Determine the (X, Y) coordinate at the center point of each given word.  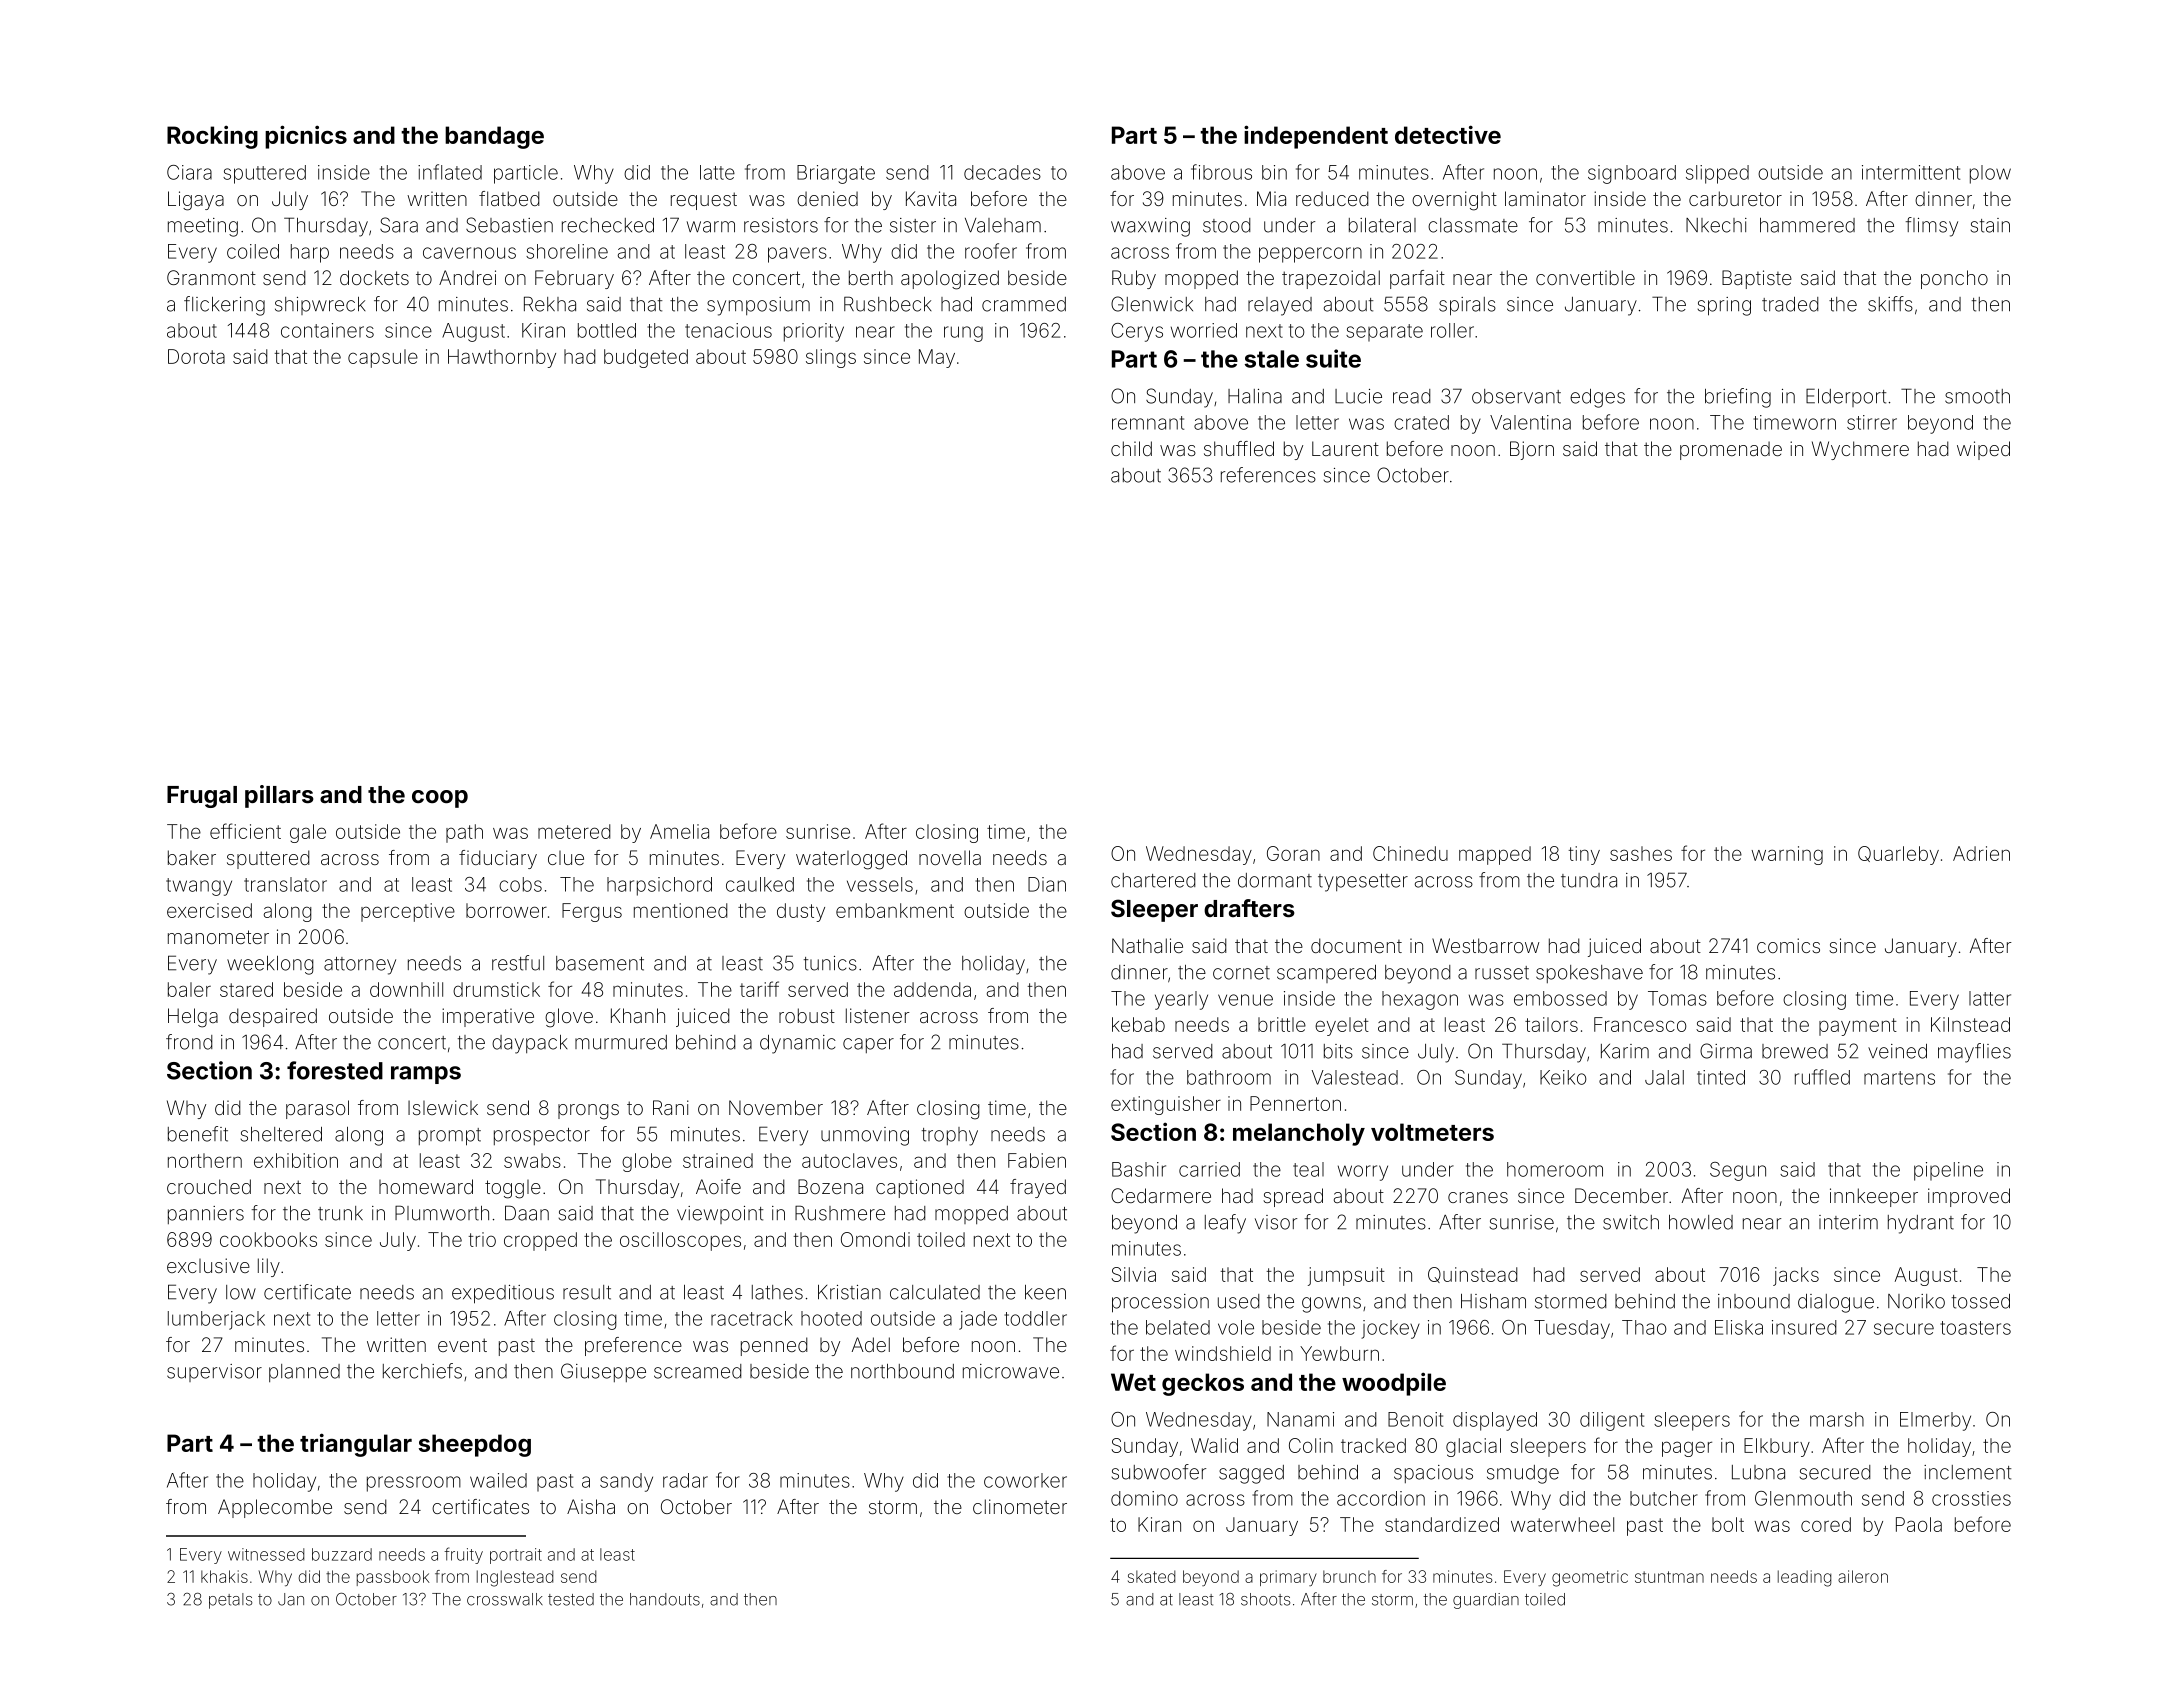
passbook (393, 1578)
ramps (426, 1075)
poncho (1954, 279)
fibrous (1221, 172)
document (1356, 945)
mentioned (681, 910)
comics (1788, 945)
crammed (1024, 304)
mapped (1495, 855)
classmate (1473, 225)
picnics (306, 137)
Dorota (196, 356)
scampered (1326, 974)
